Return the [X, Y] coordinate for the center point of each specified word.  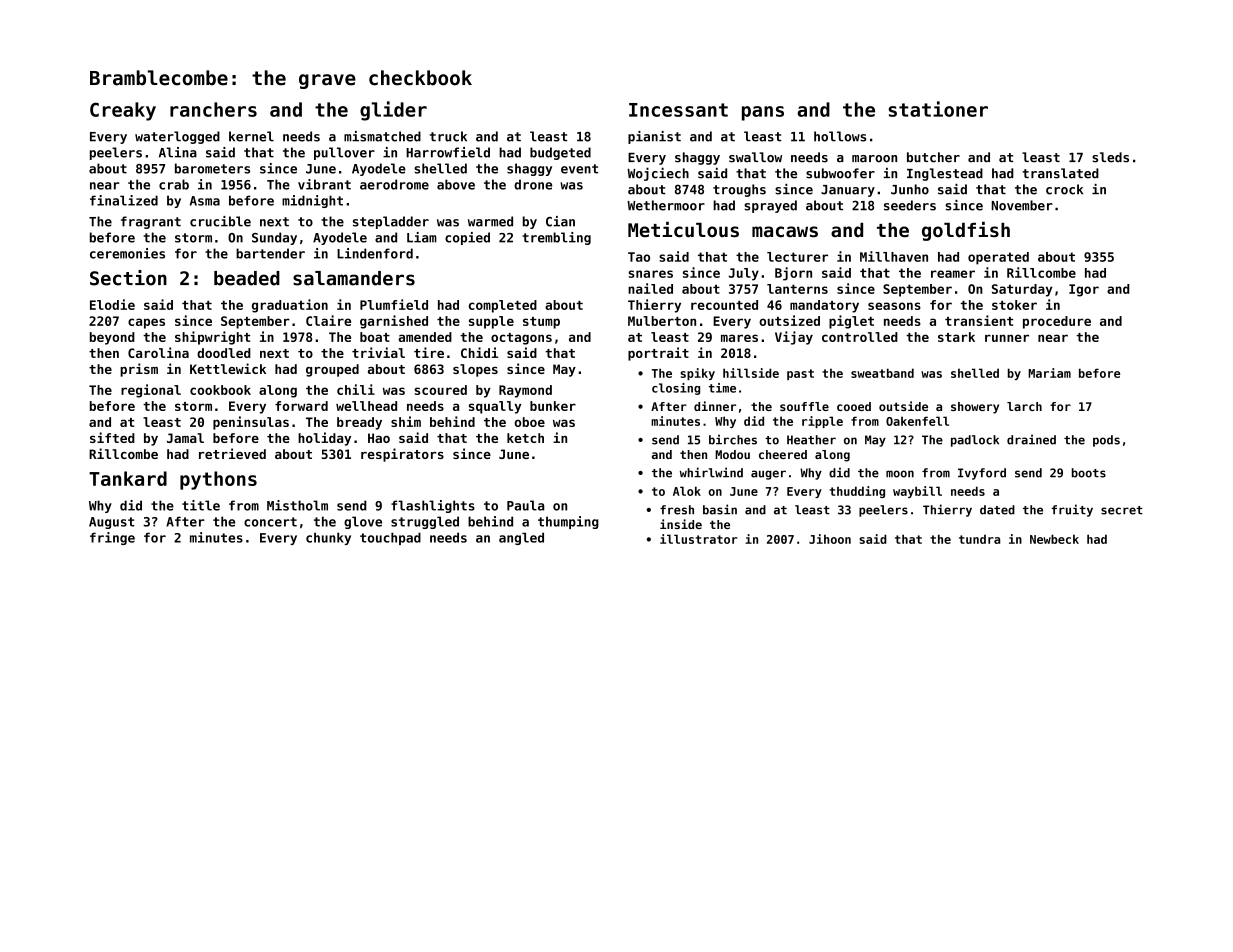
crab [174, 184]
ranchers [213, 109]
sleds [1110, 157]
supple [491, 322]
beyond [112, 338]
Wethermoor [666, 205]
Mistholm [297, 505]
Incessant [678, 110]
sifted [112, 437]
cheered [783, 454]
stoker [1014, 305]
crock [1064, 189]
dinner [715, 406]
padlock [975, 441]
